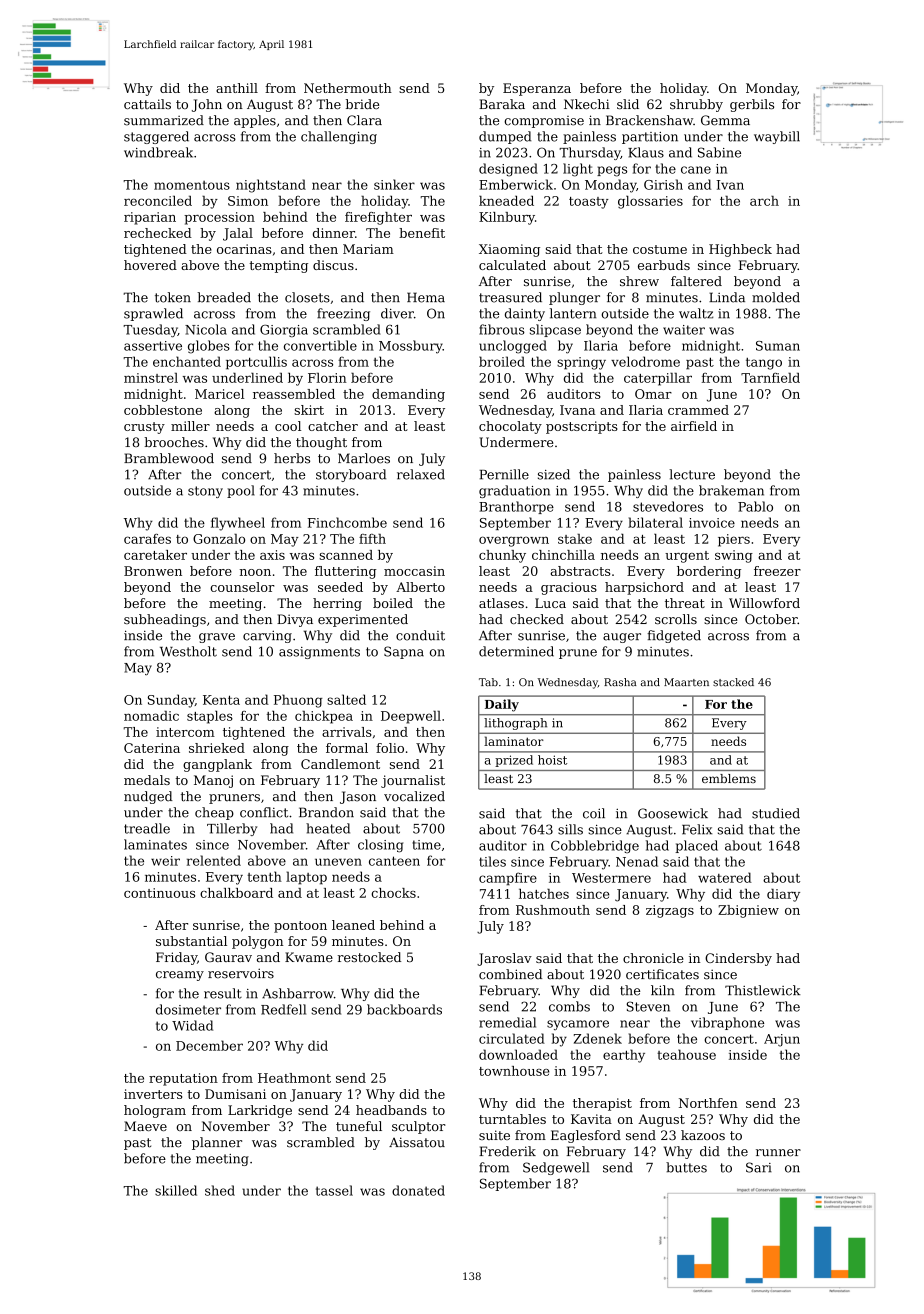  I want to click on gerbils, so click(752, 105).
